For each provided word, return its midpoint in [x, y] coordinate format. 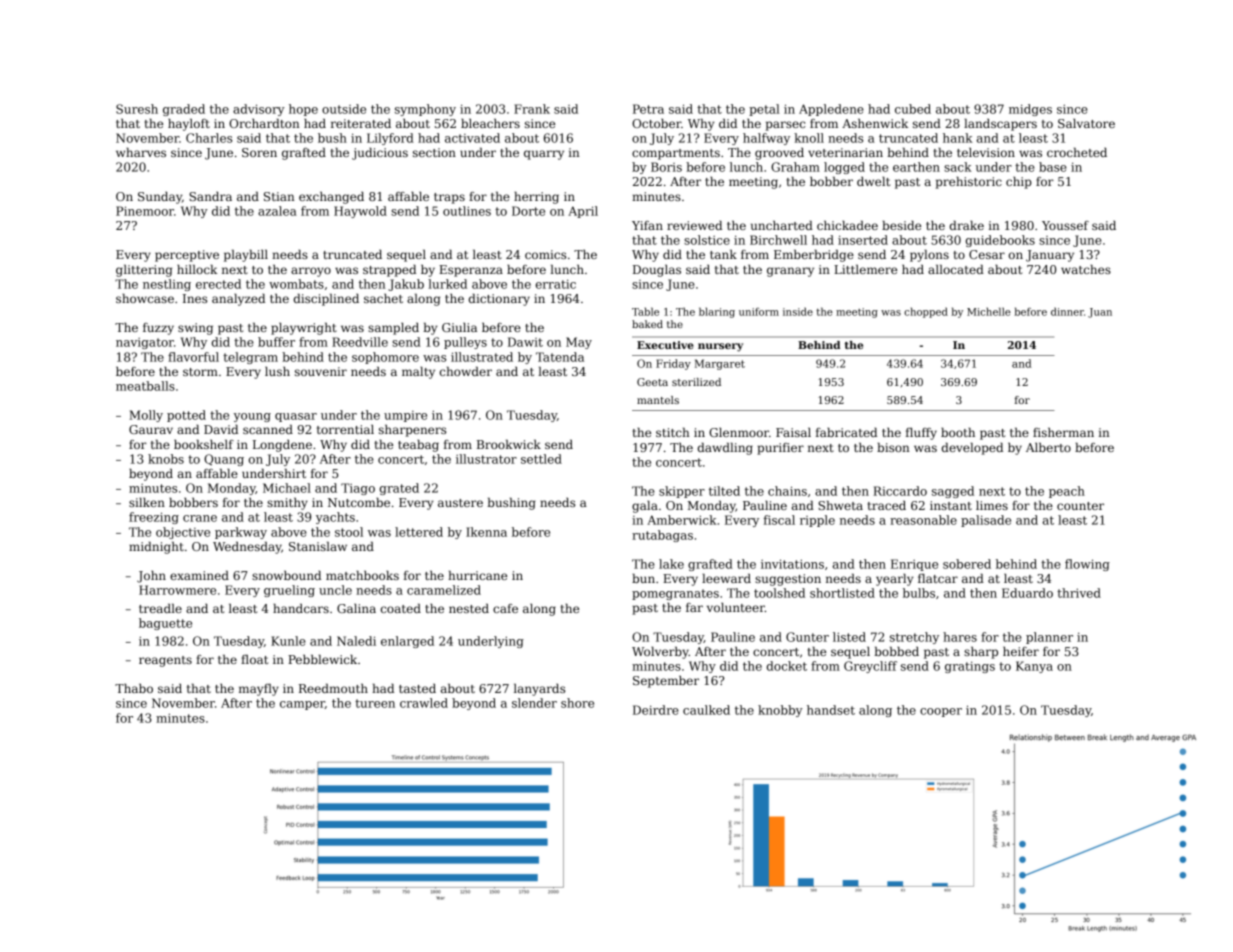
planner [1049, 638]
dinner [1067, 312]
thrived [1079, 593]
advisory [259, 110]
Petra [648, 109]
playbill [246, 256]
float [254, 659]
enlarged [407, 642]
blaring [717, 312]
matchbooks [362, 575]
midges [1030, 110]
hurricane [477, 575]
